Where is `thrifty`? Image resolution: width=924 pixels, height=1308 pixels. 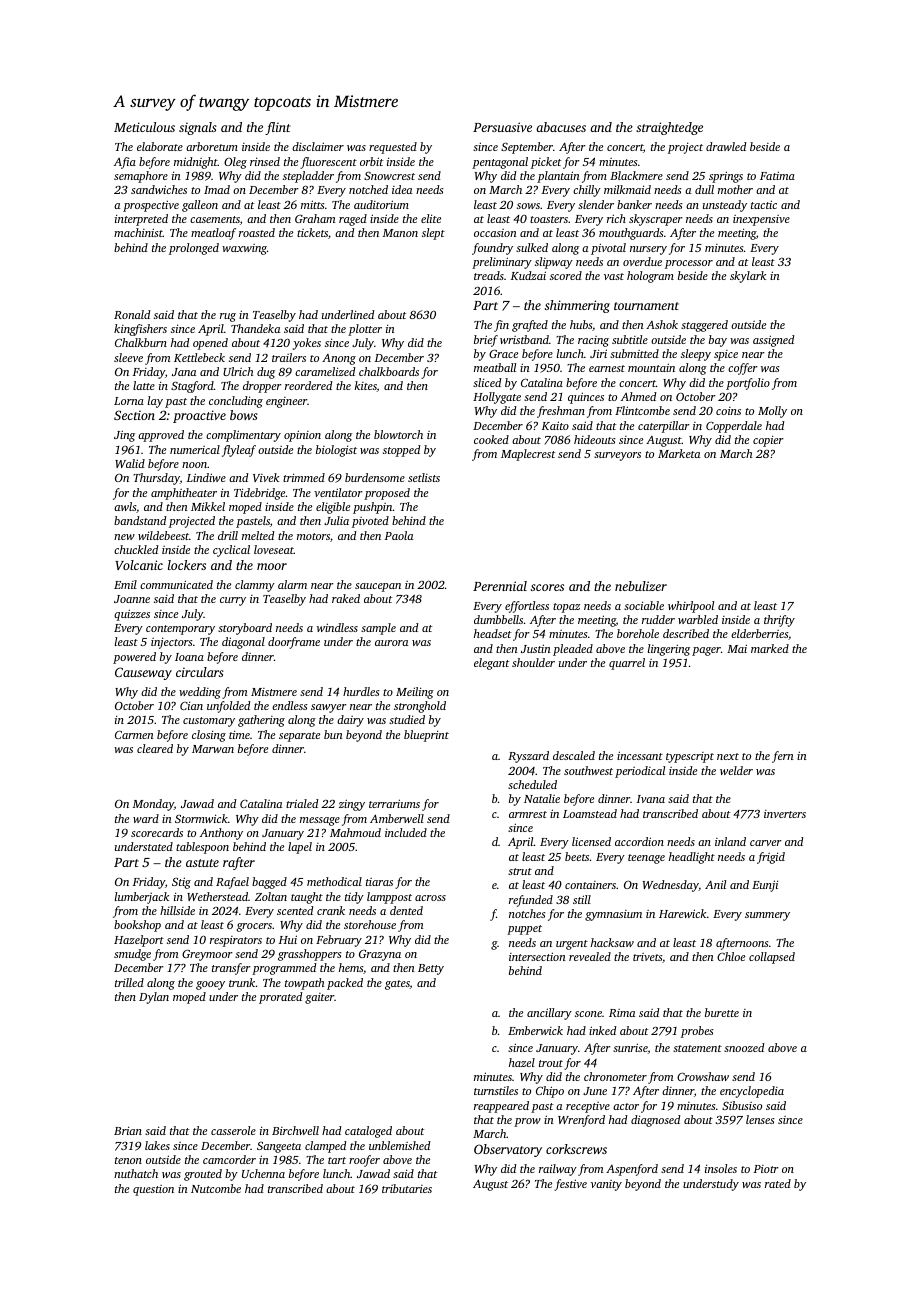
thrifty is located at coordinates (779, 621).
